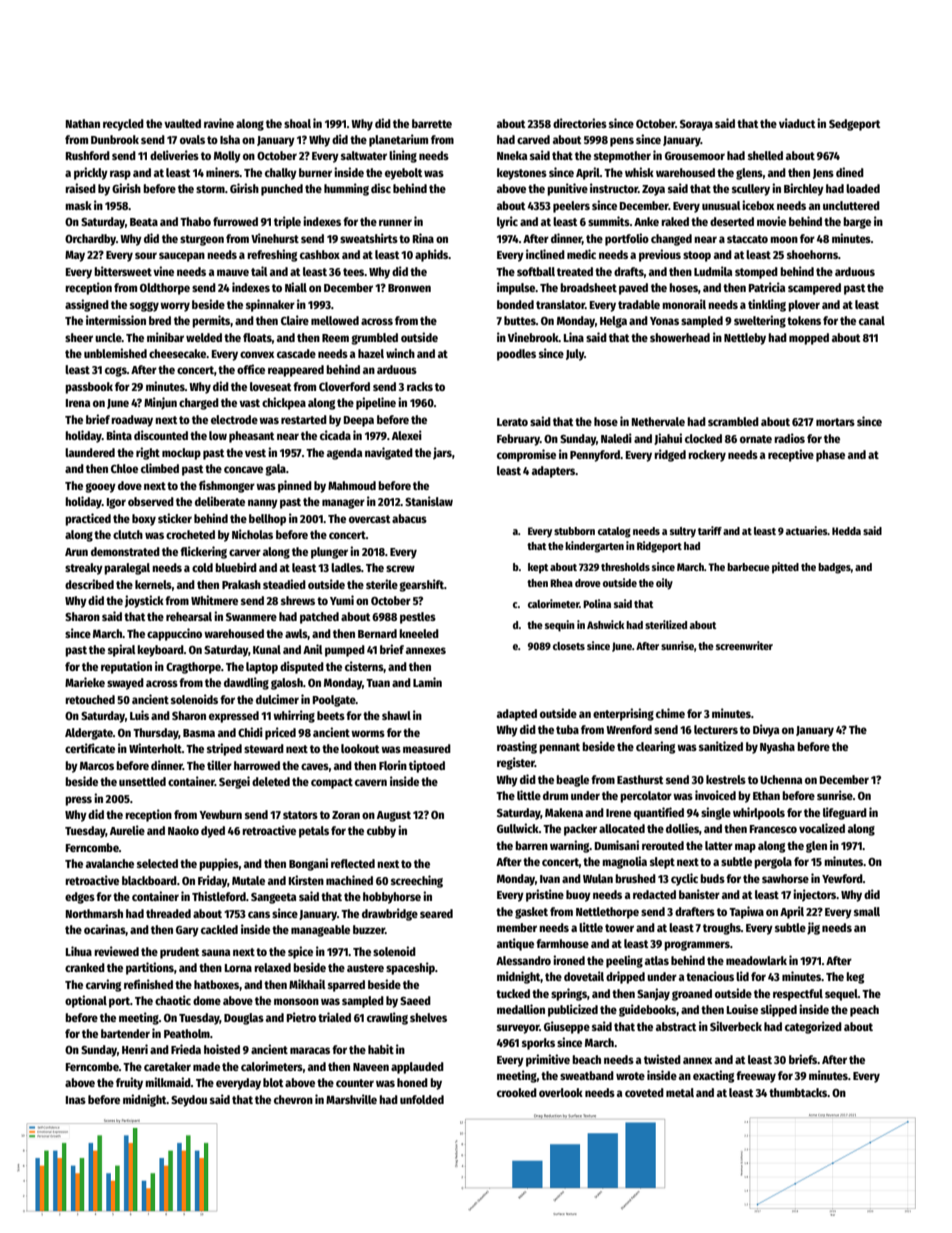  What do you see at coordinates (745, 339) in the image?
I see `Nettleby` at bounding box center [745, 339].
